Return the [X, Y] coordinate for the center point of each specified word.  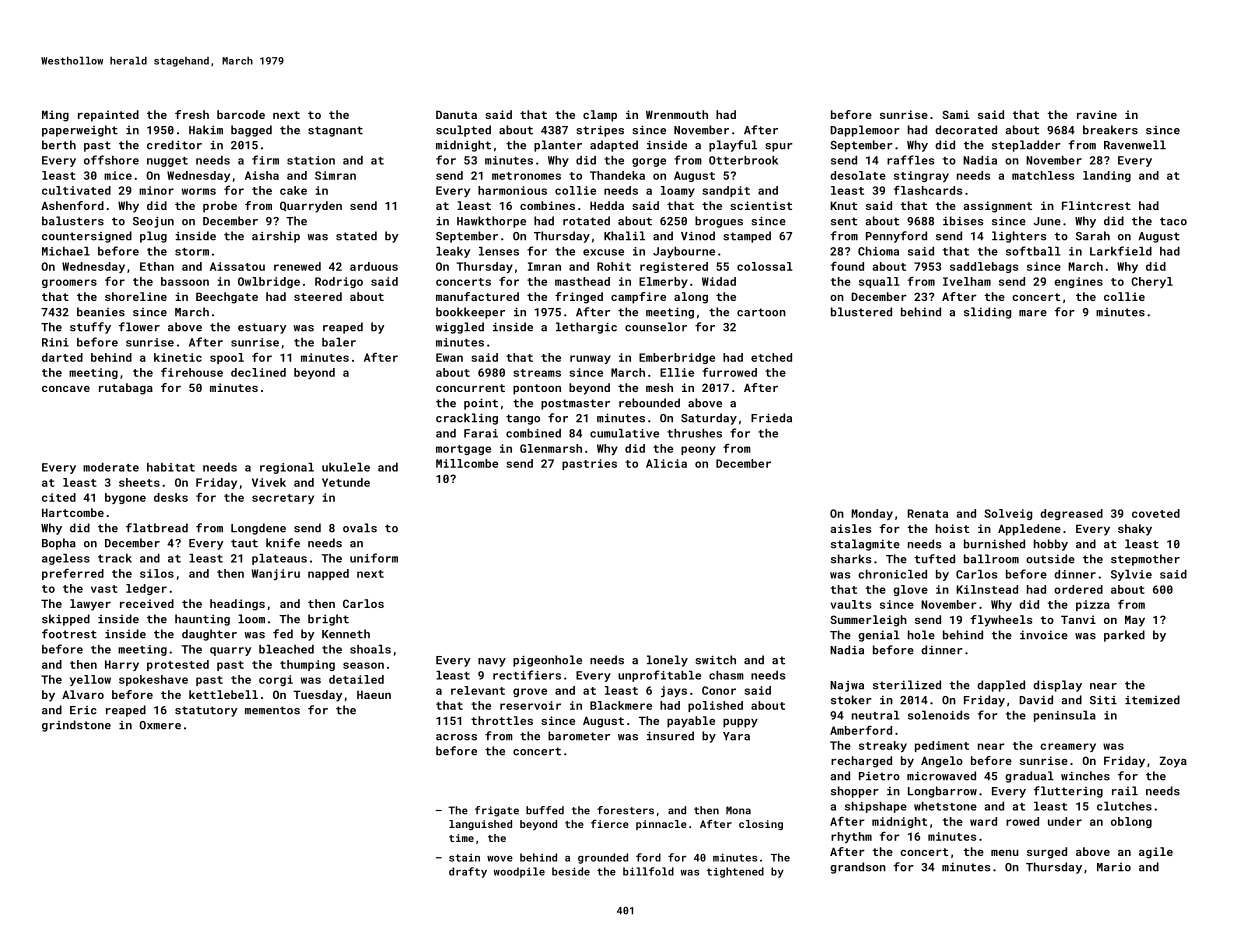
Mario [1114, 867]
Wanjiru [276, 574]
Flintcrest [1096, 205]
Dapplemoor [865, 131]
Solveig [1008, 514]
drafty [468, 872]
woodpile [519, 872]
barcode [241, 114]
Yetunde [346, 482]
